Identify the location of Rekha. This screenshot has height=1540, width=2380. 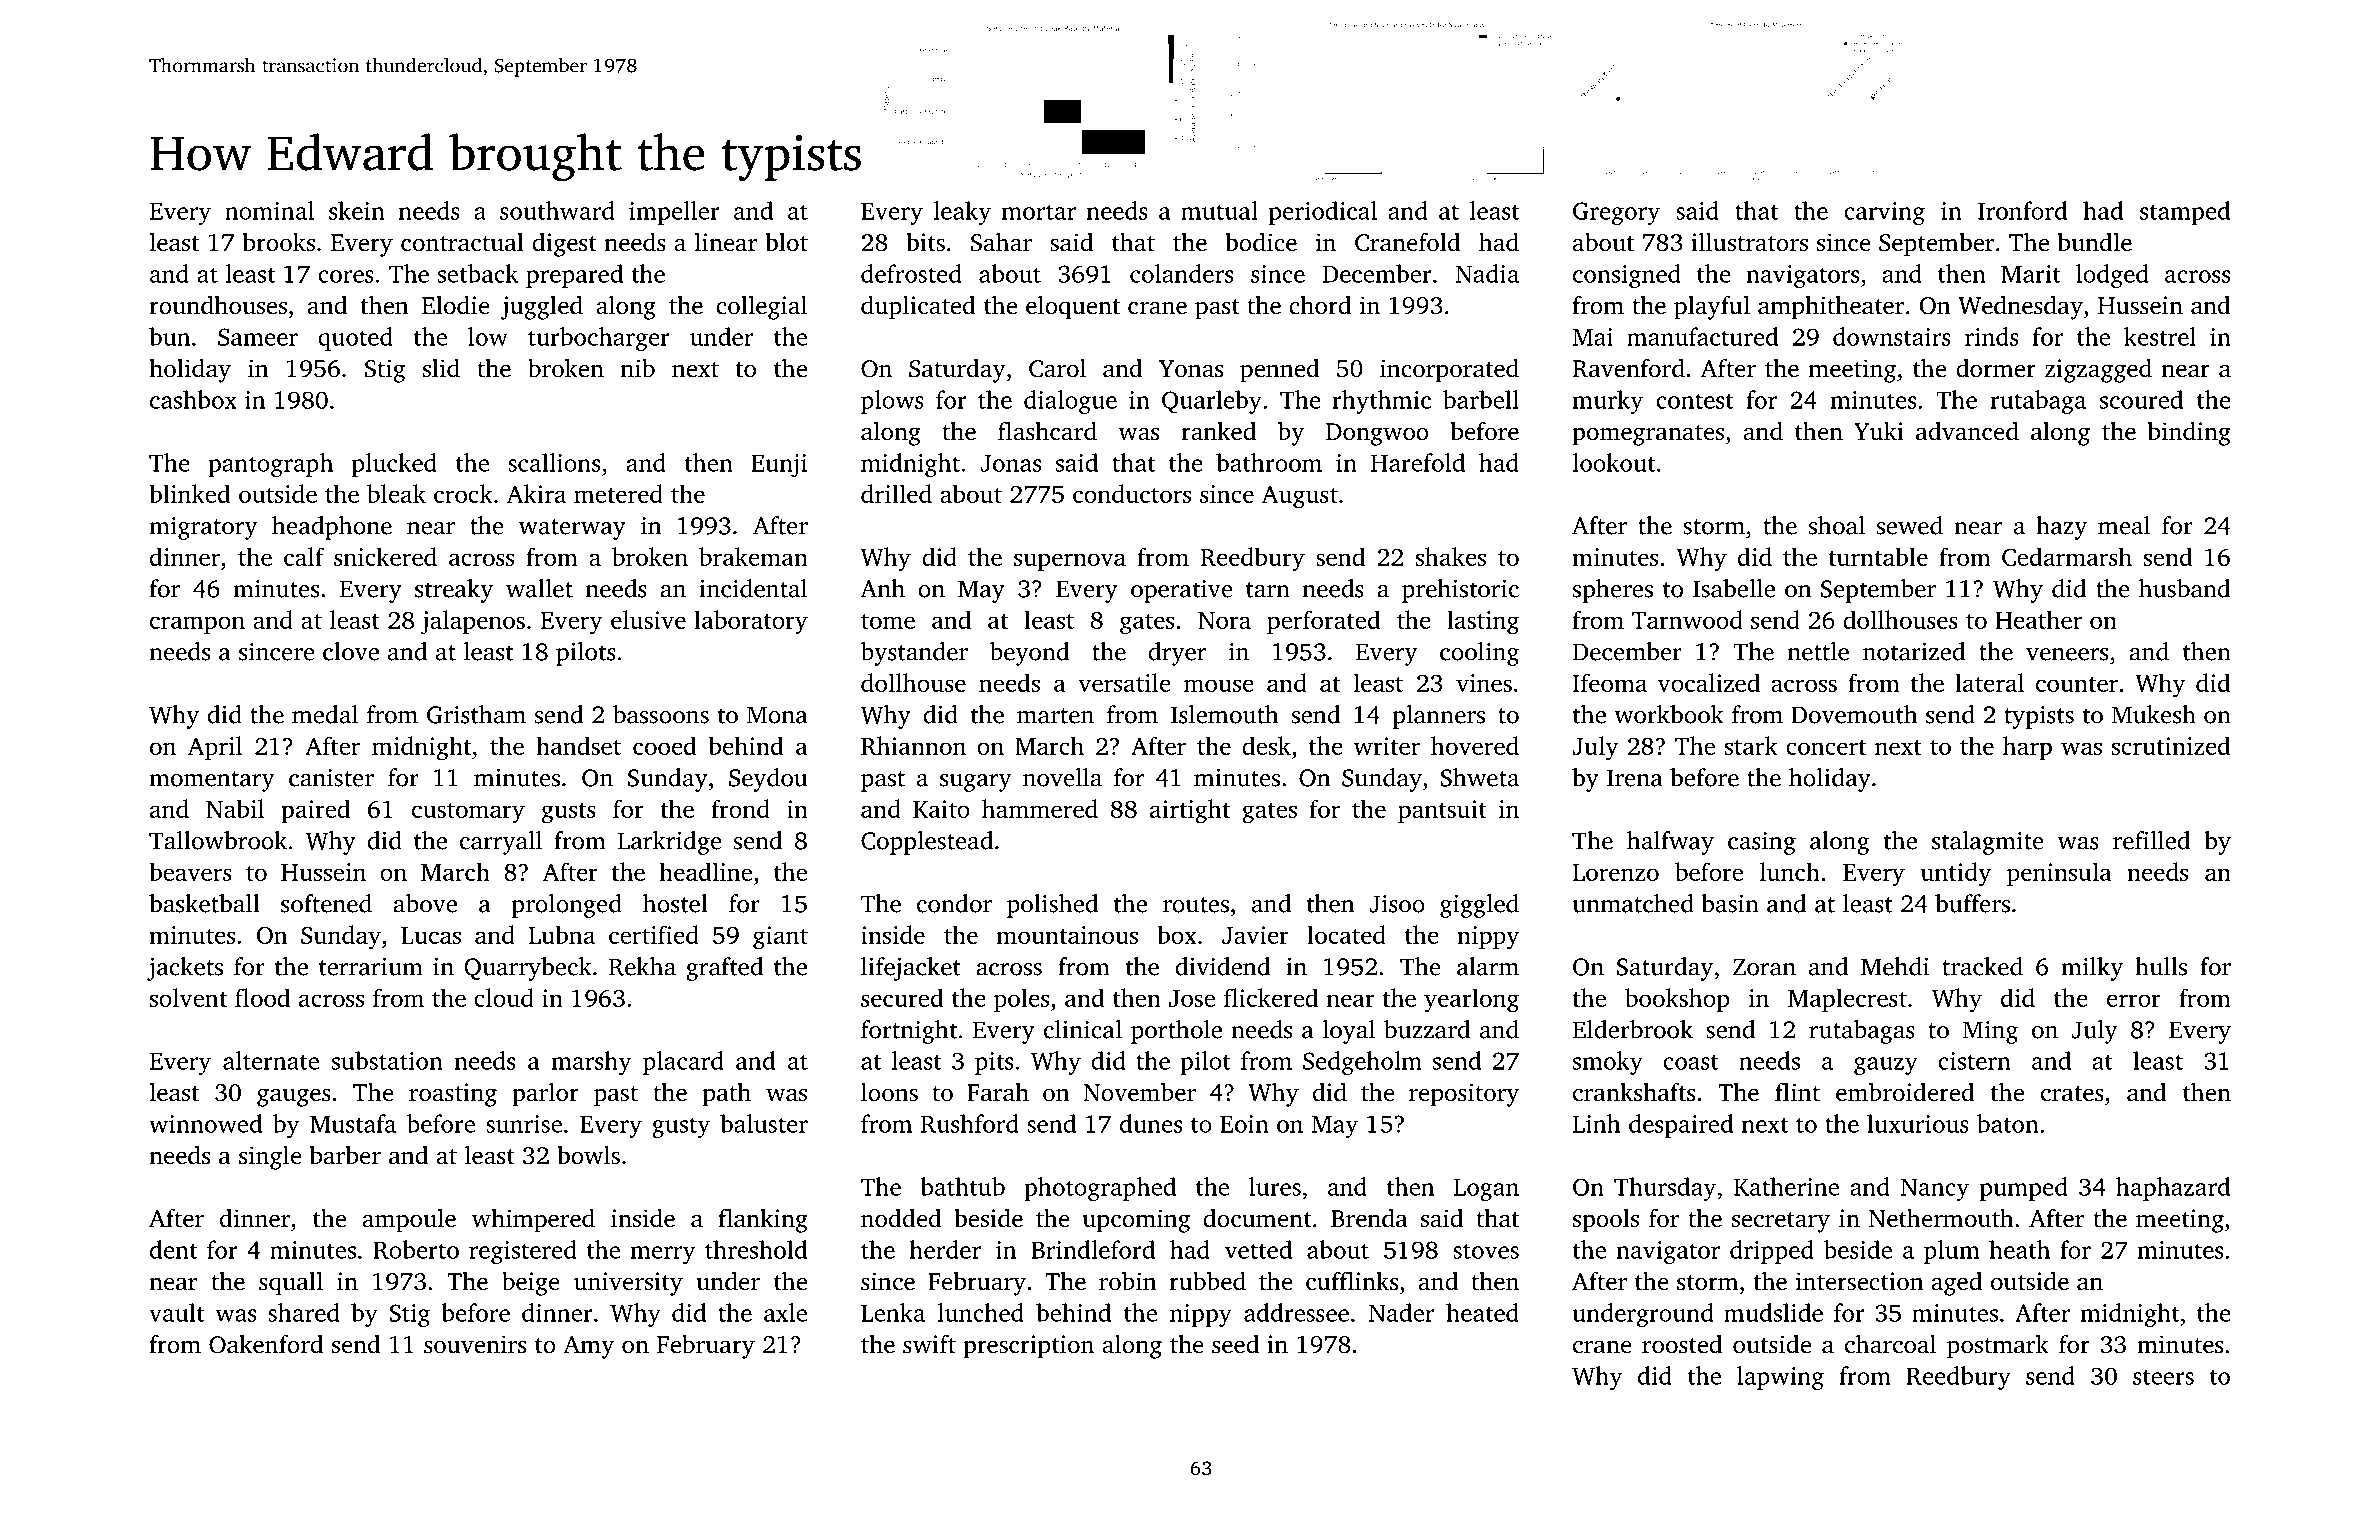
(642, 966).
